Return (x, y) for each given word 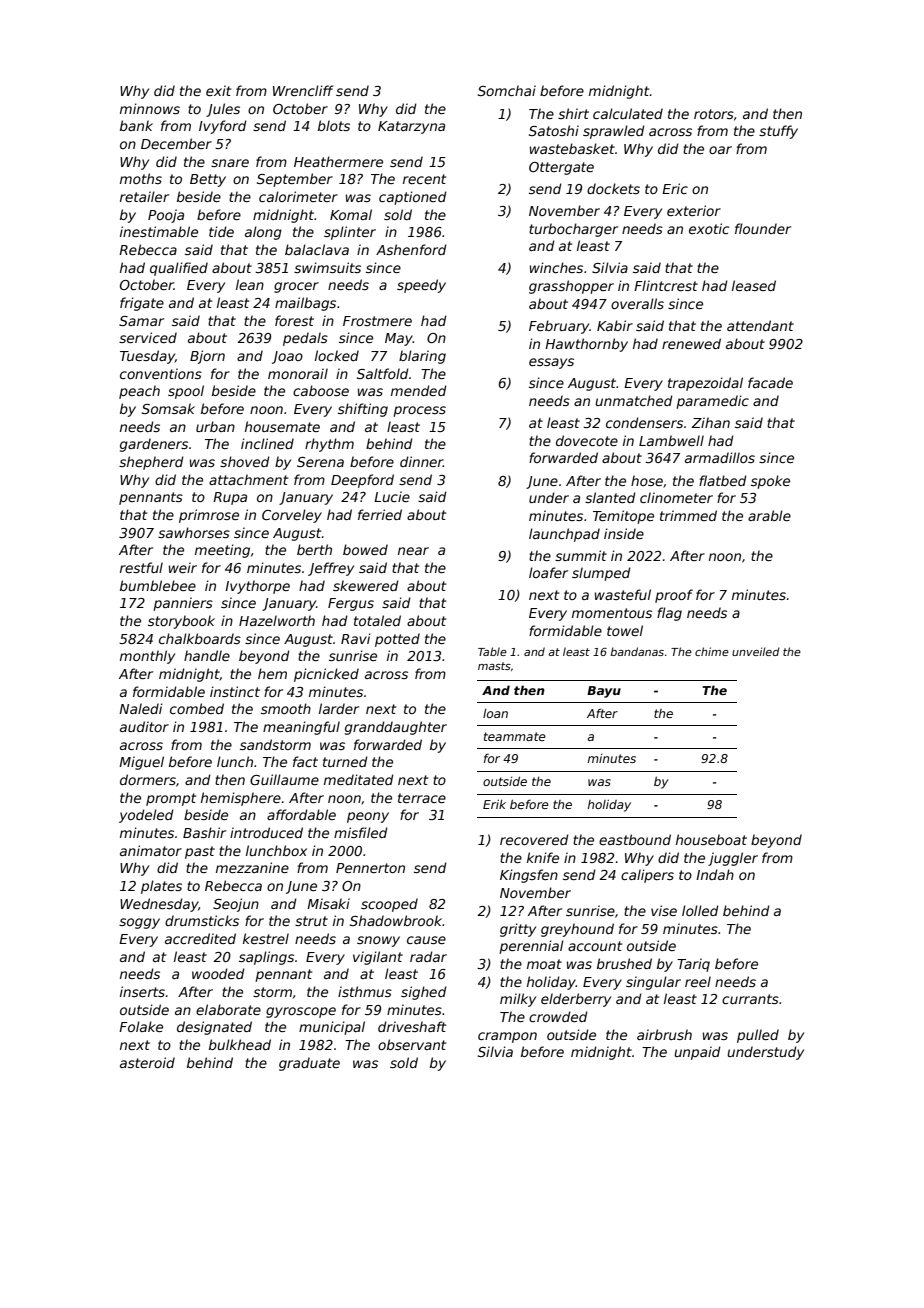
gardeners (154, 445)
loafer (548, 572)
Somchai (507, 90)
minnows (150, 108)
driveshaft (412, 1026)
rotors (714, 114)
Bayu (604, 692)
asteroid (147, 1062)
